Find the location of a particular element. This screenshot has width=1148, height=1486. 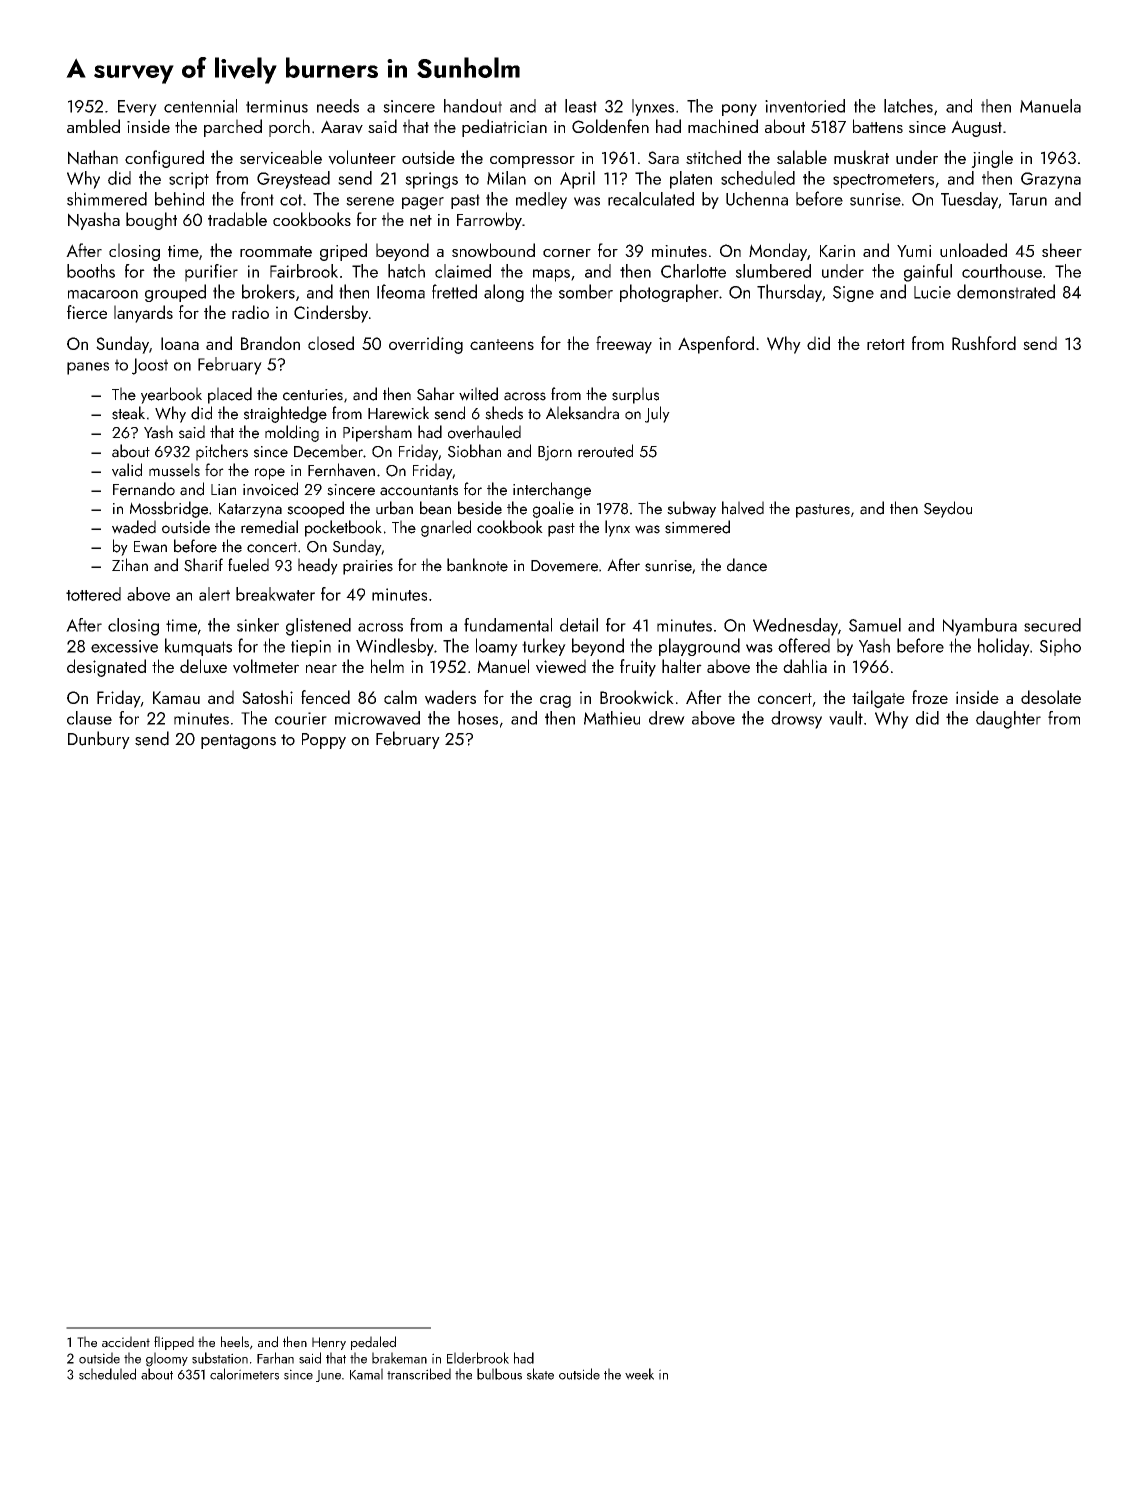

script is located at coordinates (189, 180).
